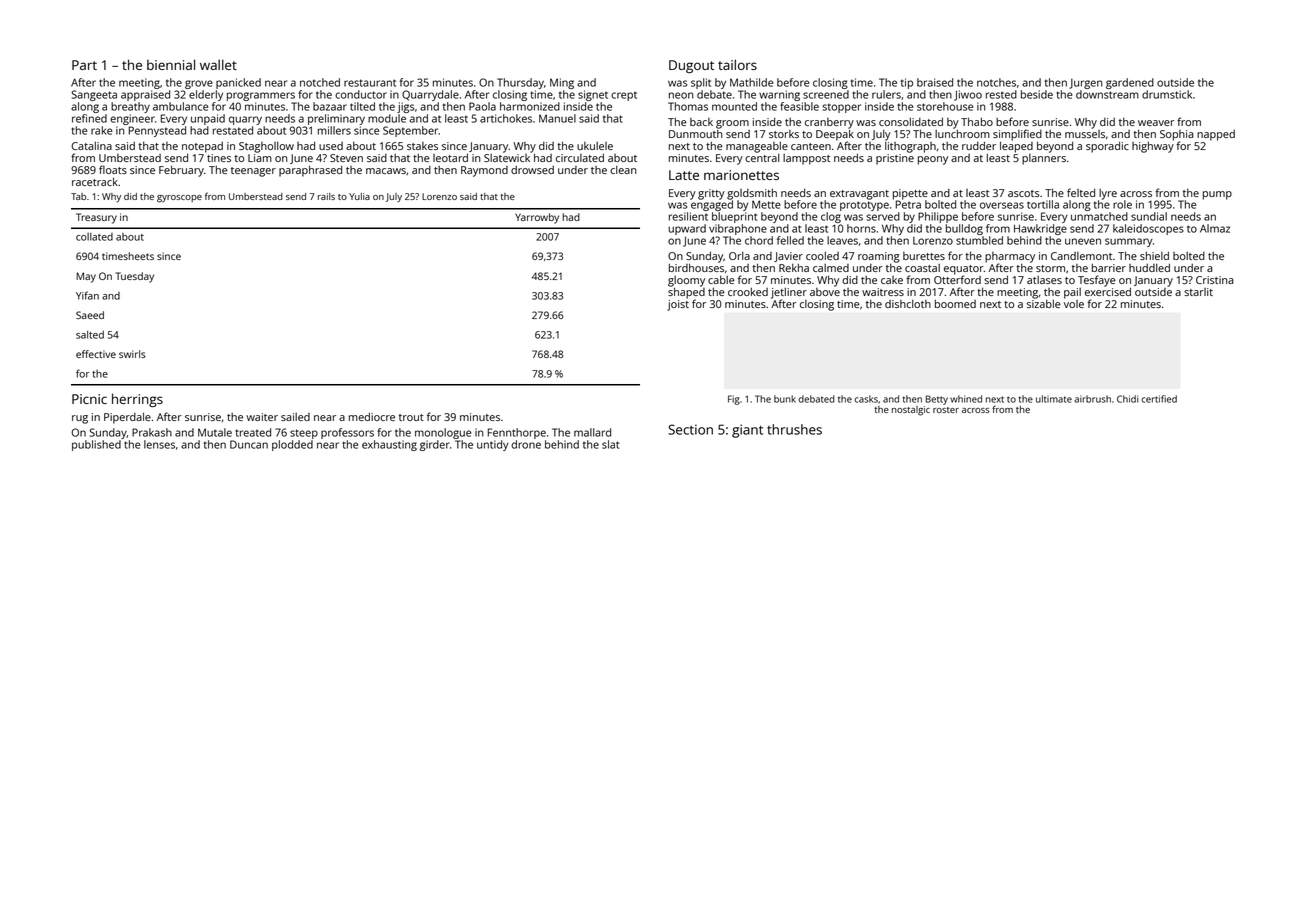 This document has width=1308, height=924. What do you see at coordinates (262, 417) in the document?
I see `waiter` at bounding box center [262, 417].
